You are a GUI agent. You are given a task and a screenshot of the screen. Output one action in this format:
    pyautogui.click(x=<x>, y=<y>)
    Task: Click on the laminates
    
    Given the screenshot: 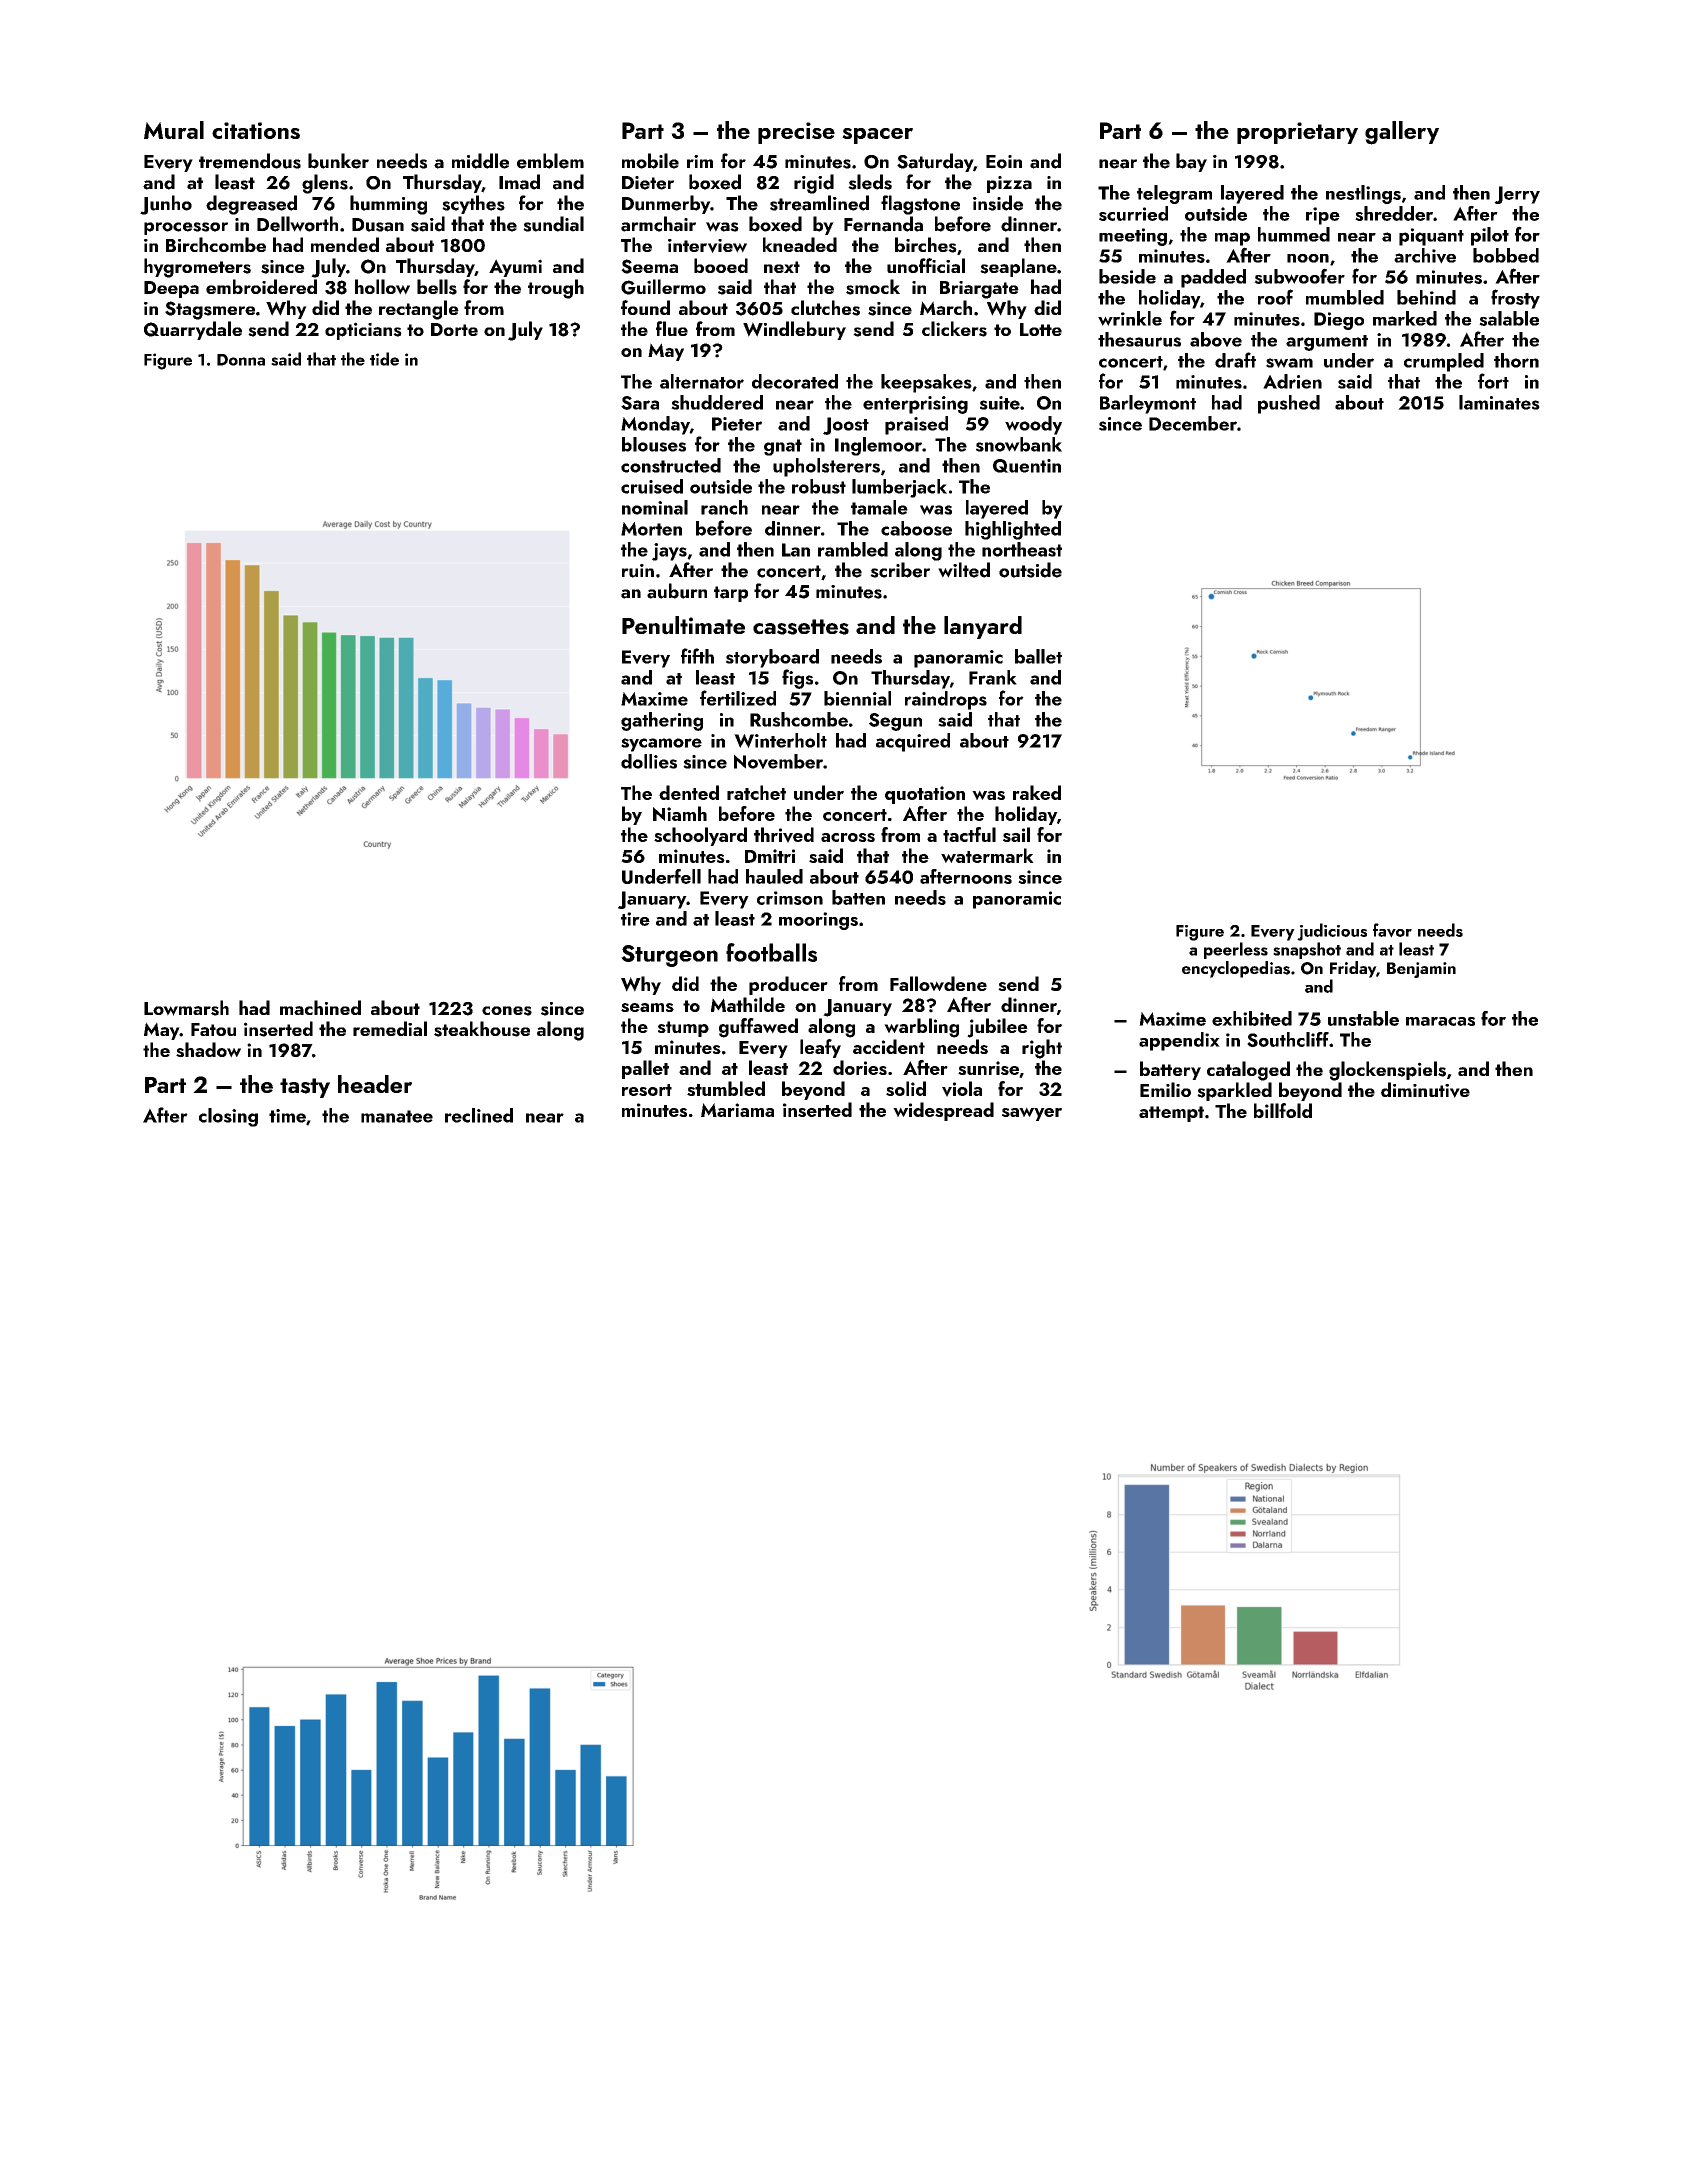 What is the action you would take?
    pyautogui.click(x=1499, y=402)
